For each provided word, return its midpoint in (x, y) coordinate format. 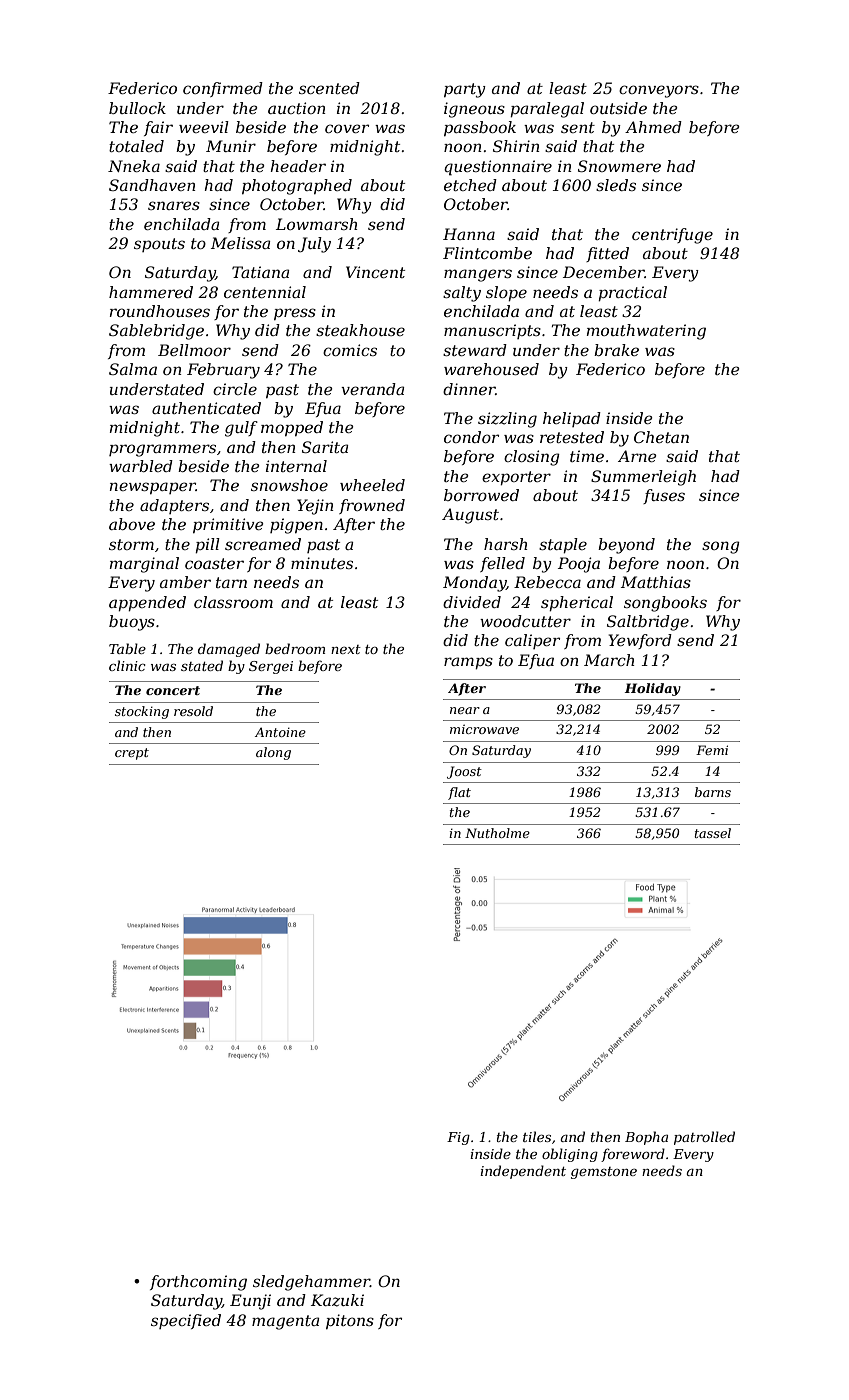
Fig (458, 1138)
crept (132, 754)
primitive (228, 525)
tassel (713, 833)
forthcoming (198, 1283)
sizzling (507, 420)
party (465, 90)
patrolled (704, 1138)
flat (459, 793)
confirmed (223, 89)
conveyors (659, 91)
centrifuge (672, 236)
